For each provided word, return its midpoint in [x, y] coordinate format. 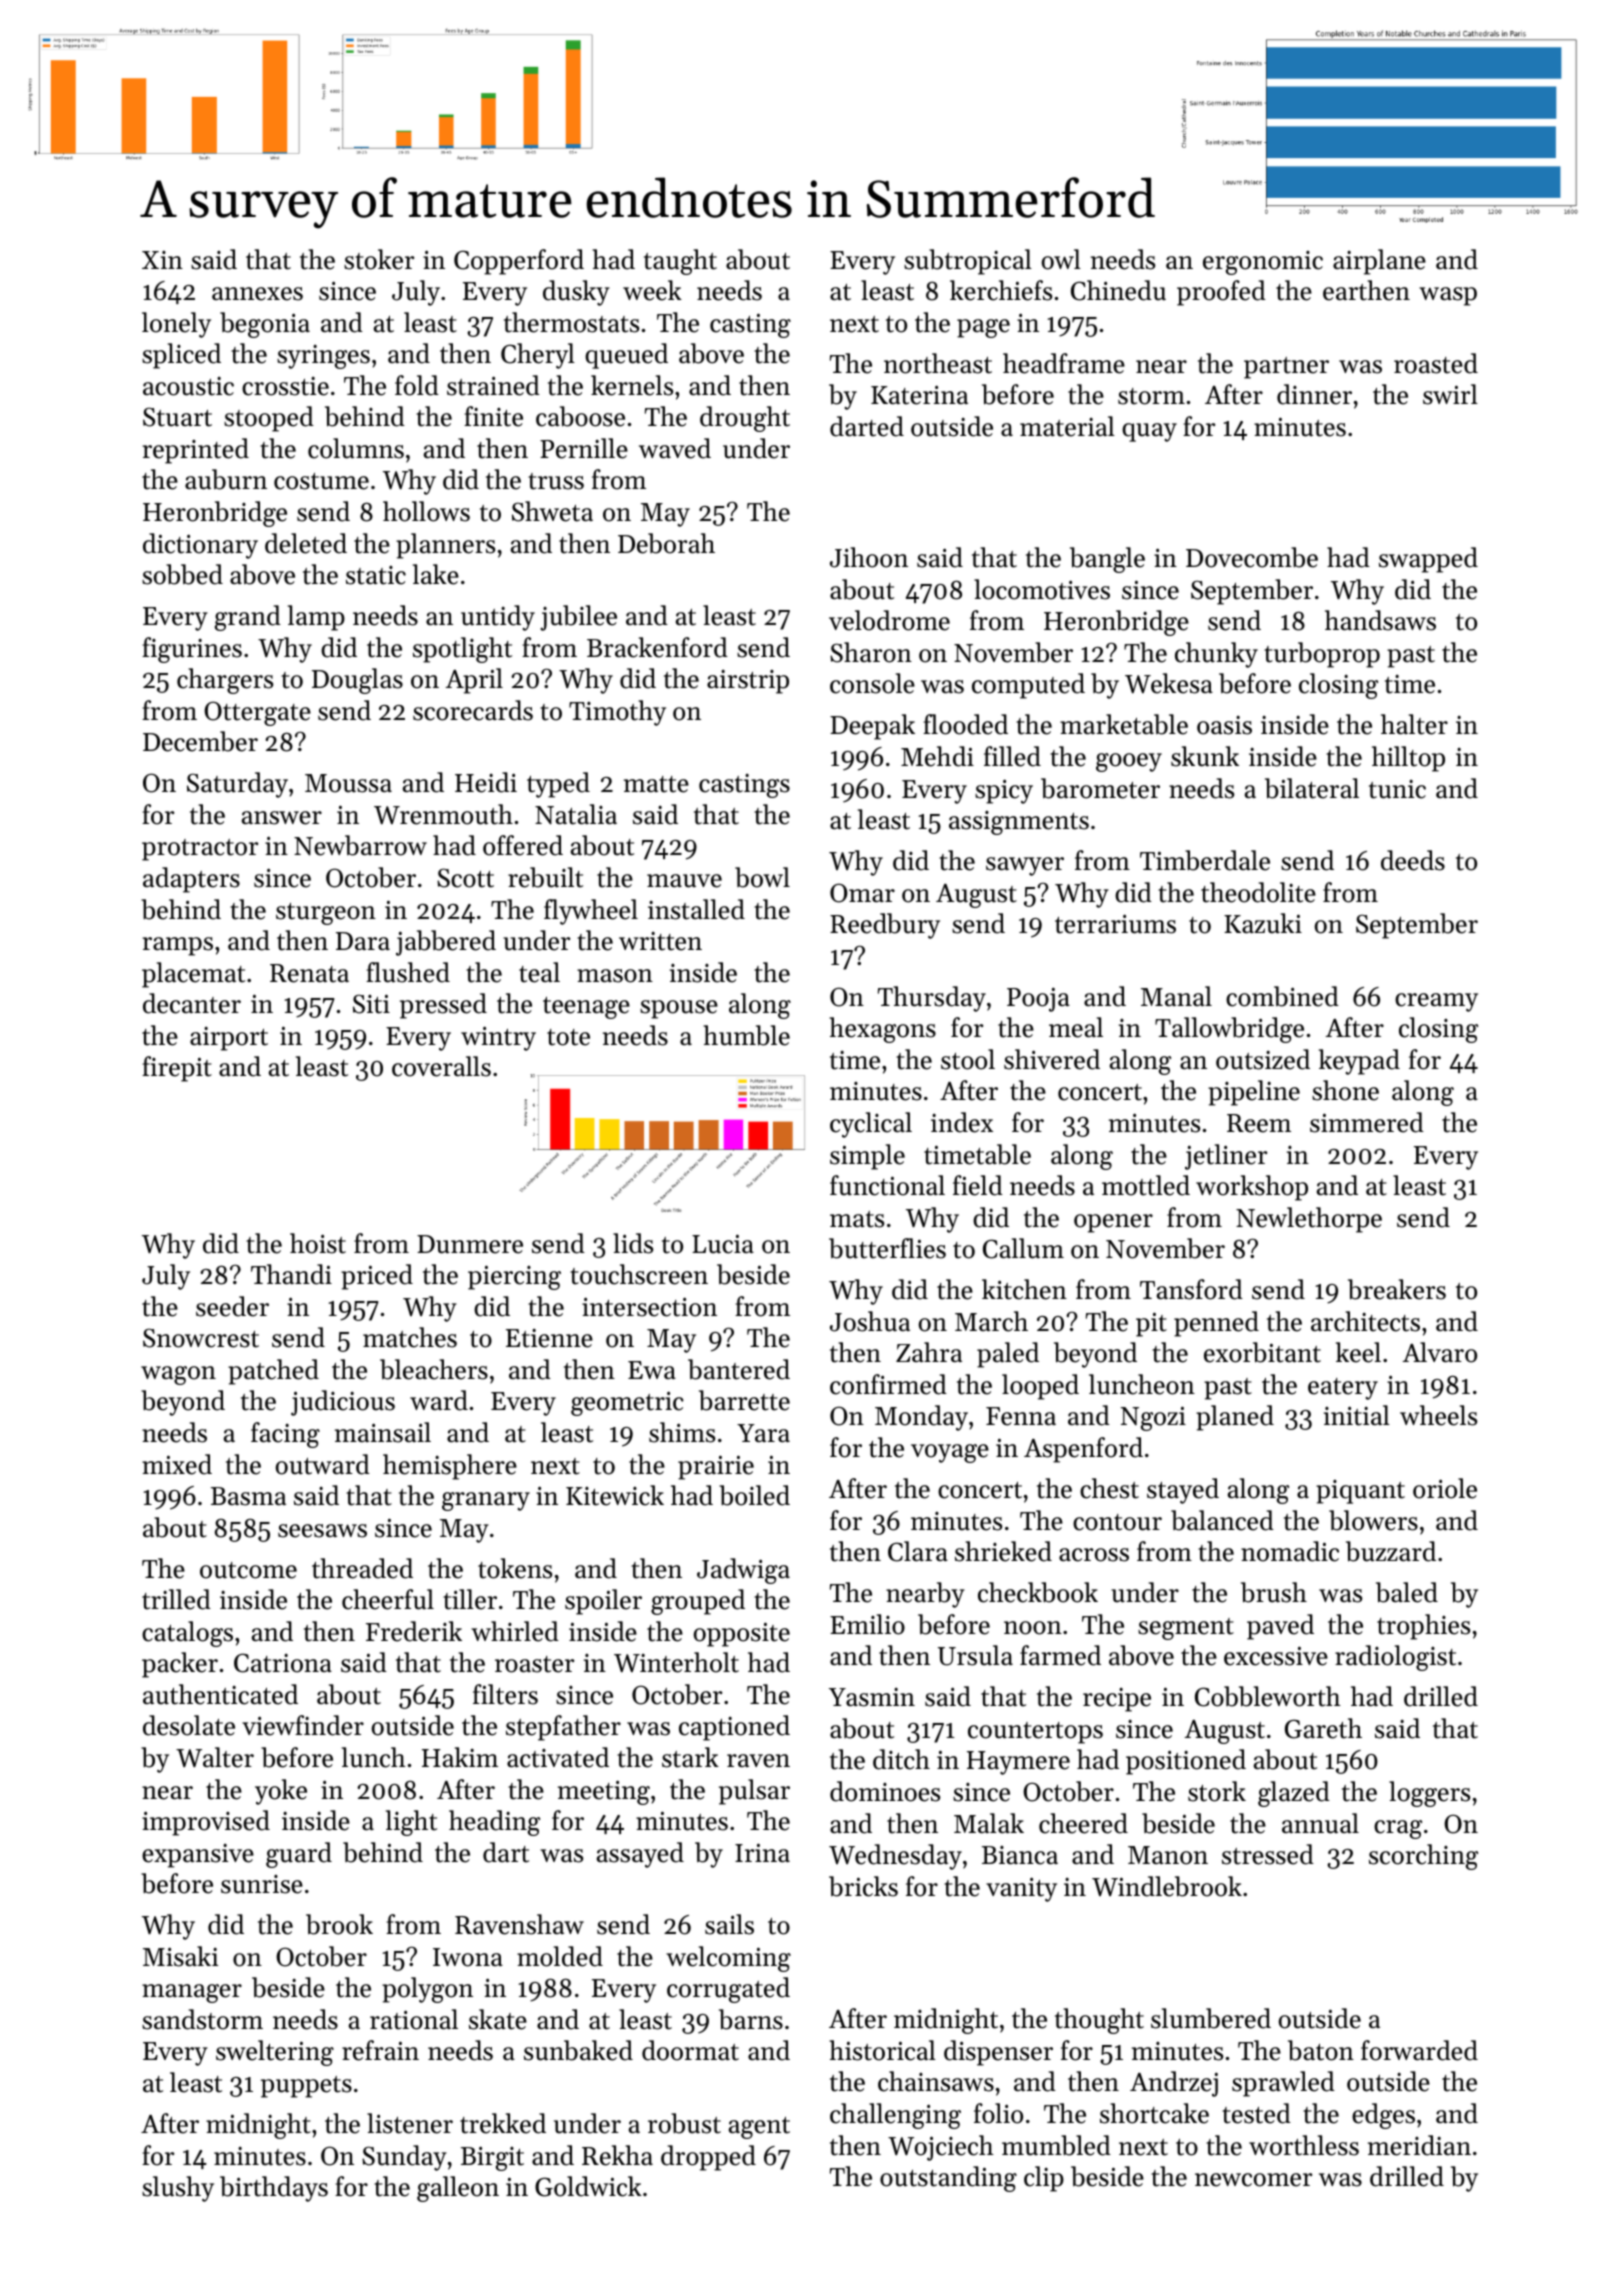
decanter [192, 1003]
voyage [950, 1453]
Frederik [414, 1631]
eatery [1343, 1389]
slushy [178, 2189]
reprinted [196, 451]
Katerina [919, 395]
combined [1282, 996]
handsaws [1380, 620]
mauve [684, 881]
